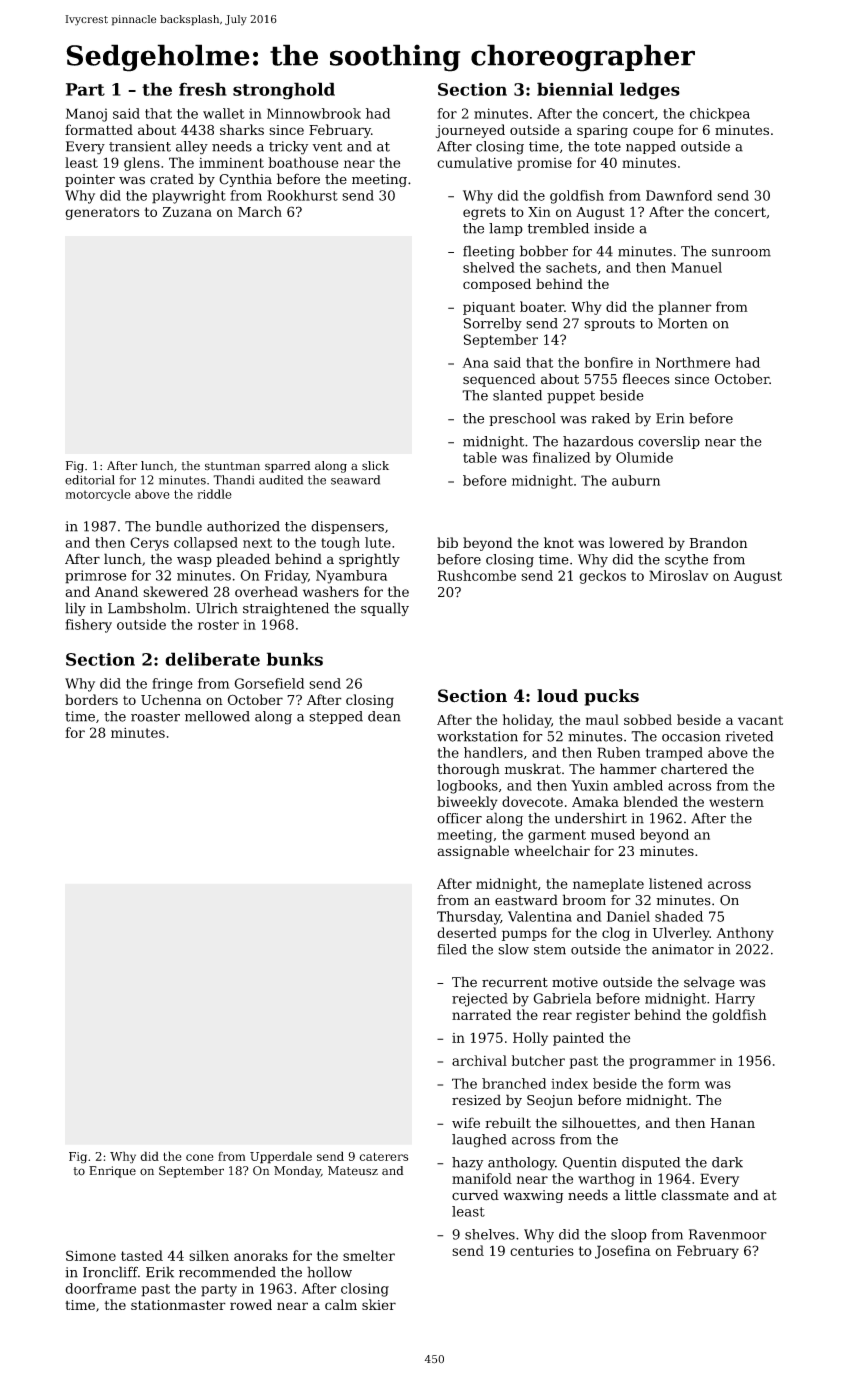 This image has width=849, height=1400. What do you see at coordinates (284, 91) in the image?
I see `stronghold` at bounding box center [284, 91].
